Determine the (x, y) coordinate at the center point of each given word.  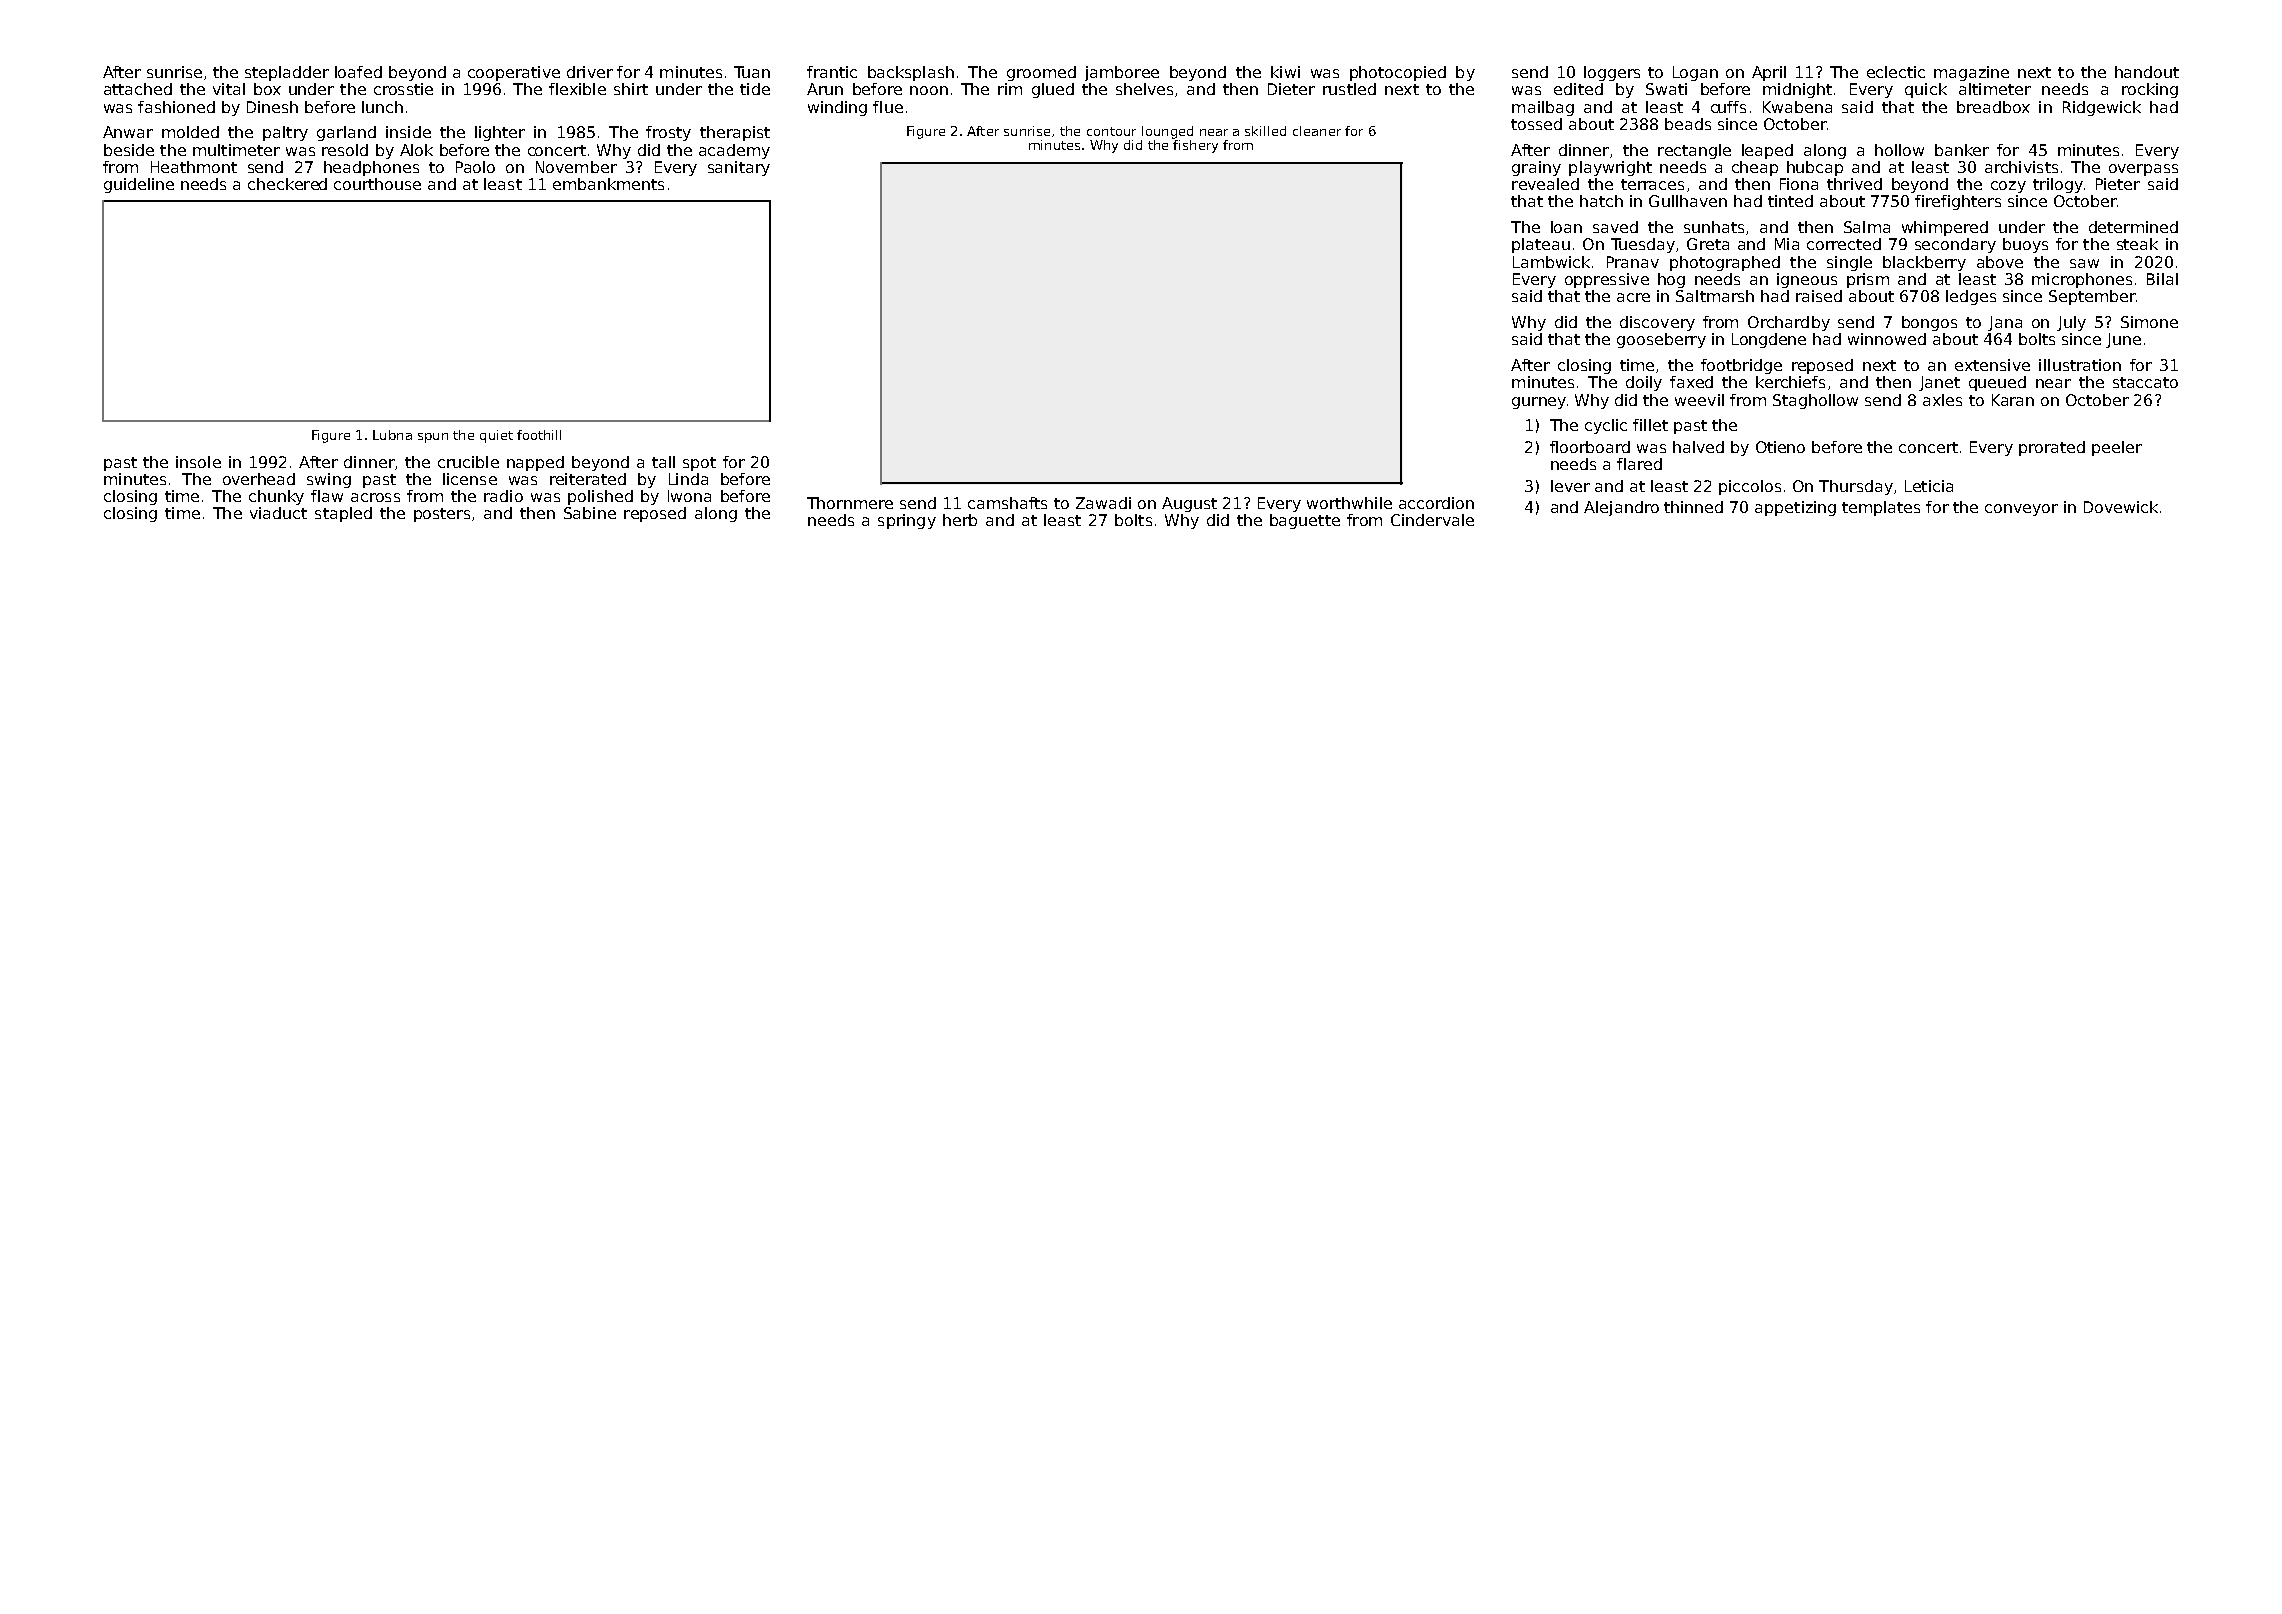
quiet (496, 436)
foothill (539, 435)
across (375, 497)
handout (2147, 72)
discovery (1657, 323)
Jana (2005, 323)
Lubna (392, 435)
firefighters (1958, 202)
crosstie (403, 89)
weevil (1699, 400)
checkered (287, 184)
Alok (416, 150)
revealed (1545, 184)
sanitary (739, 168)
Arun (825, 89)
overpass (2143, 170)
